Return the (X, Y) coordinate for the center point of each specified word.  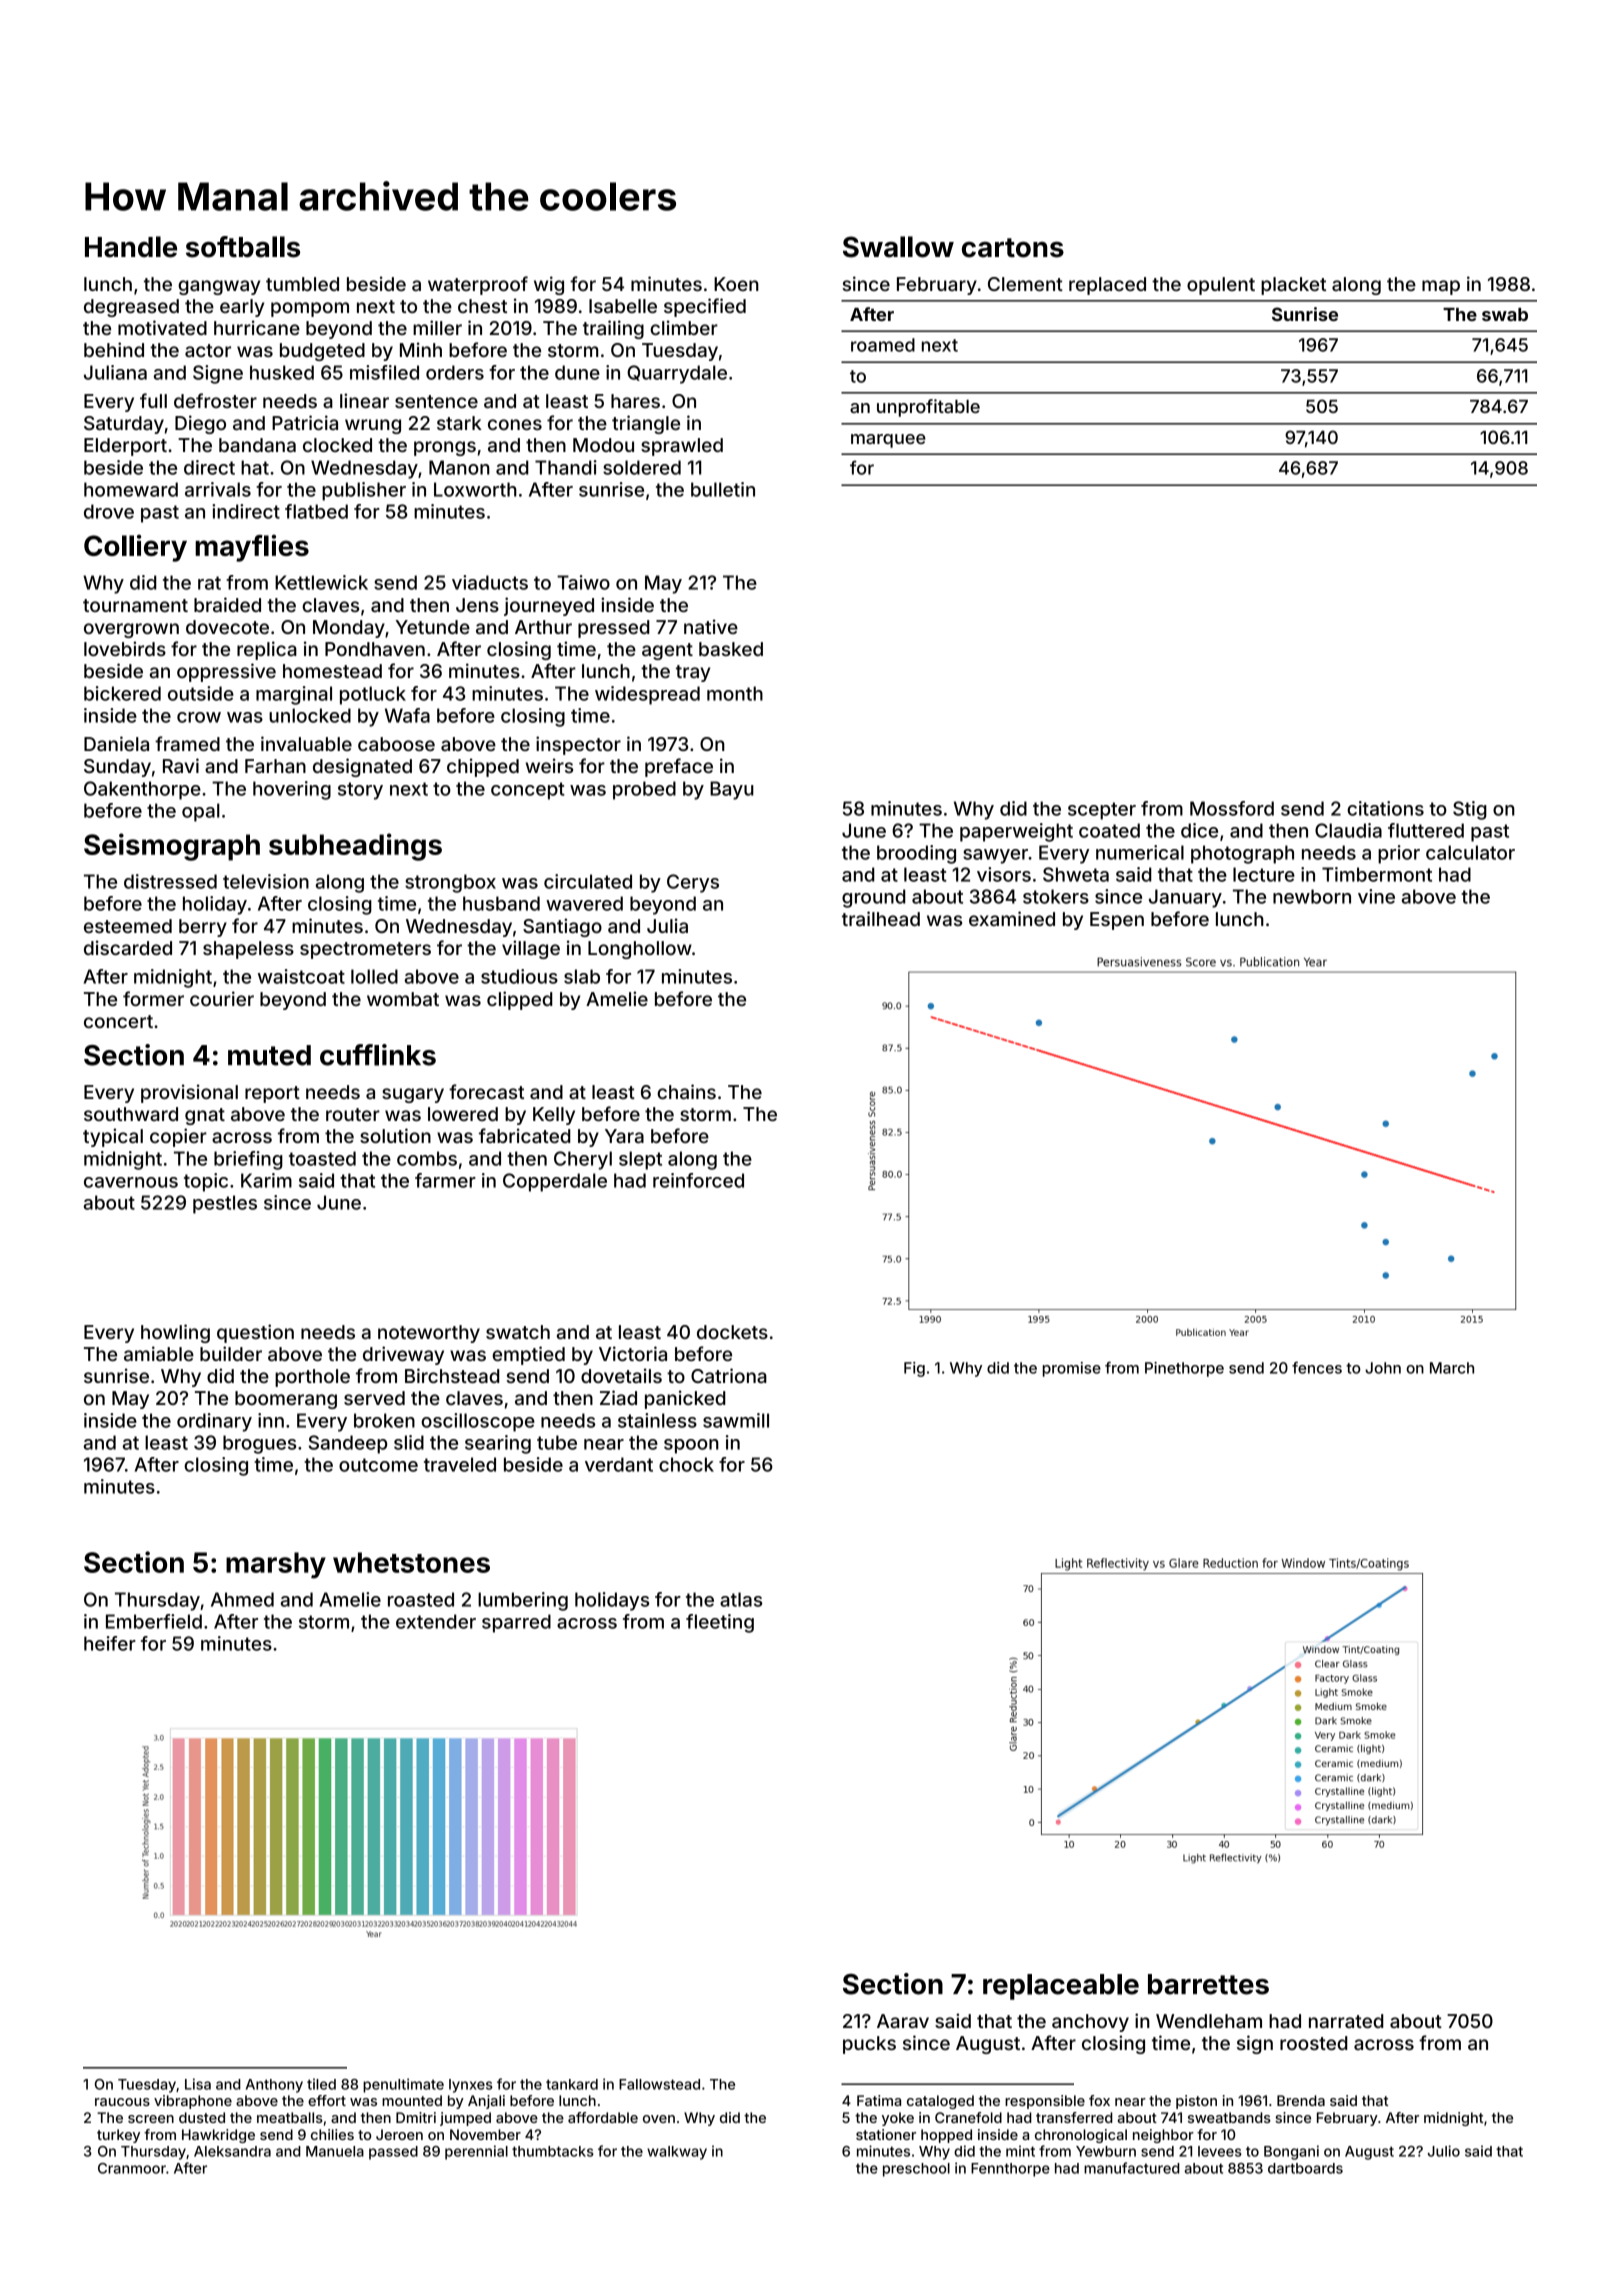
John (1383, 1368)
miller (437, 327)
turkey (118, 2136)
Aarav (903, 2021)
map (1441, 287)
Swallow (898, 247)
